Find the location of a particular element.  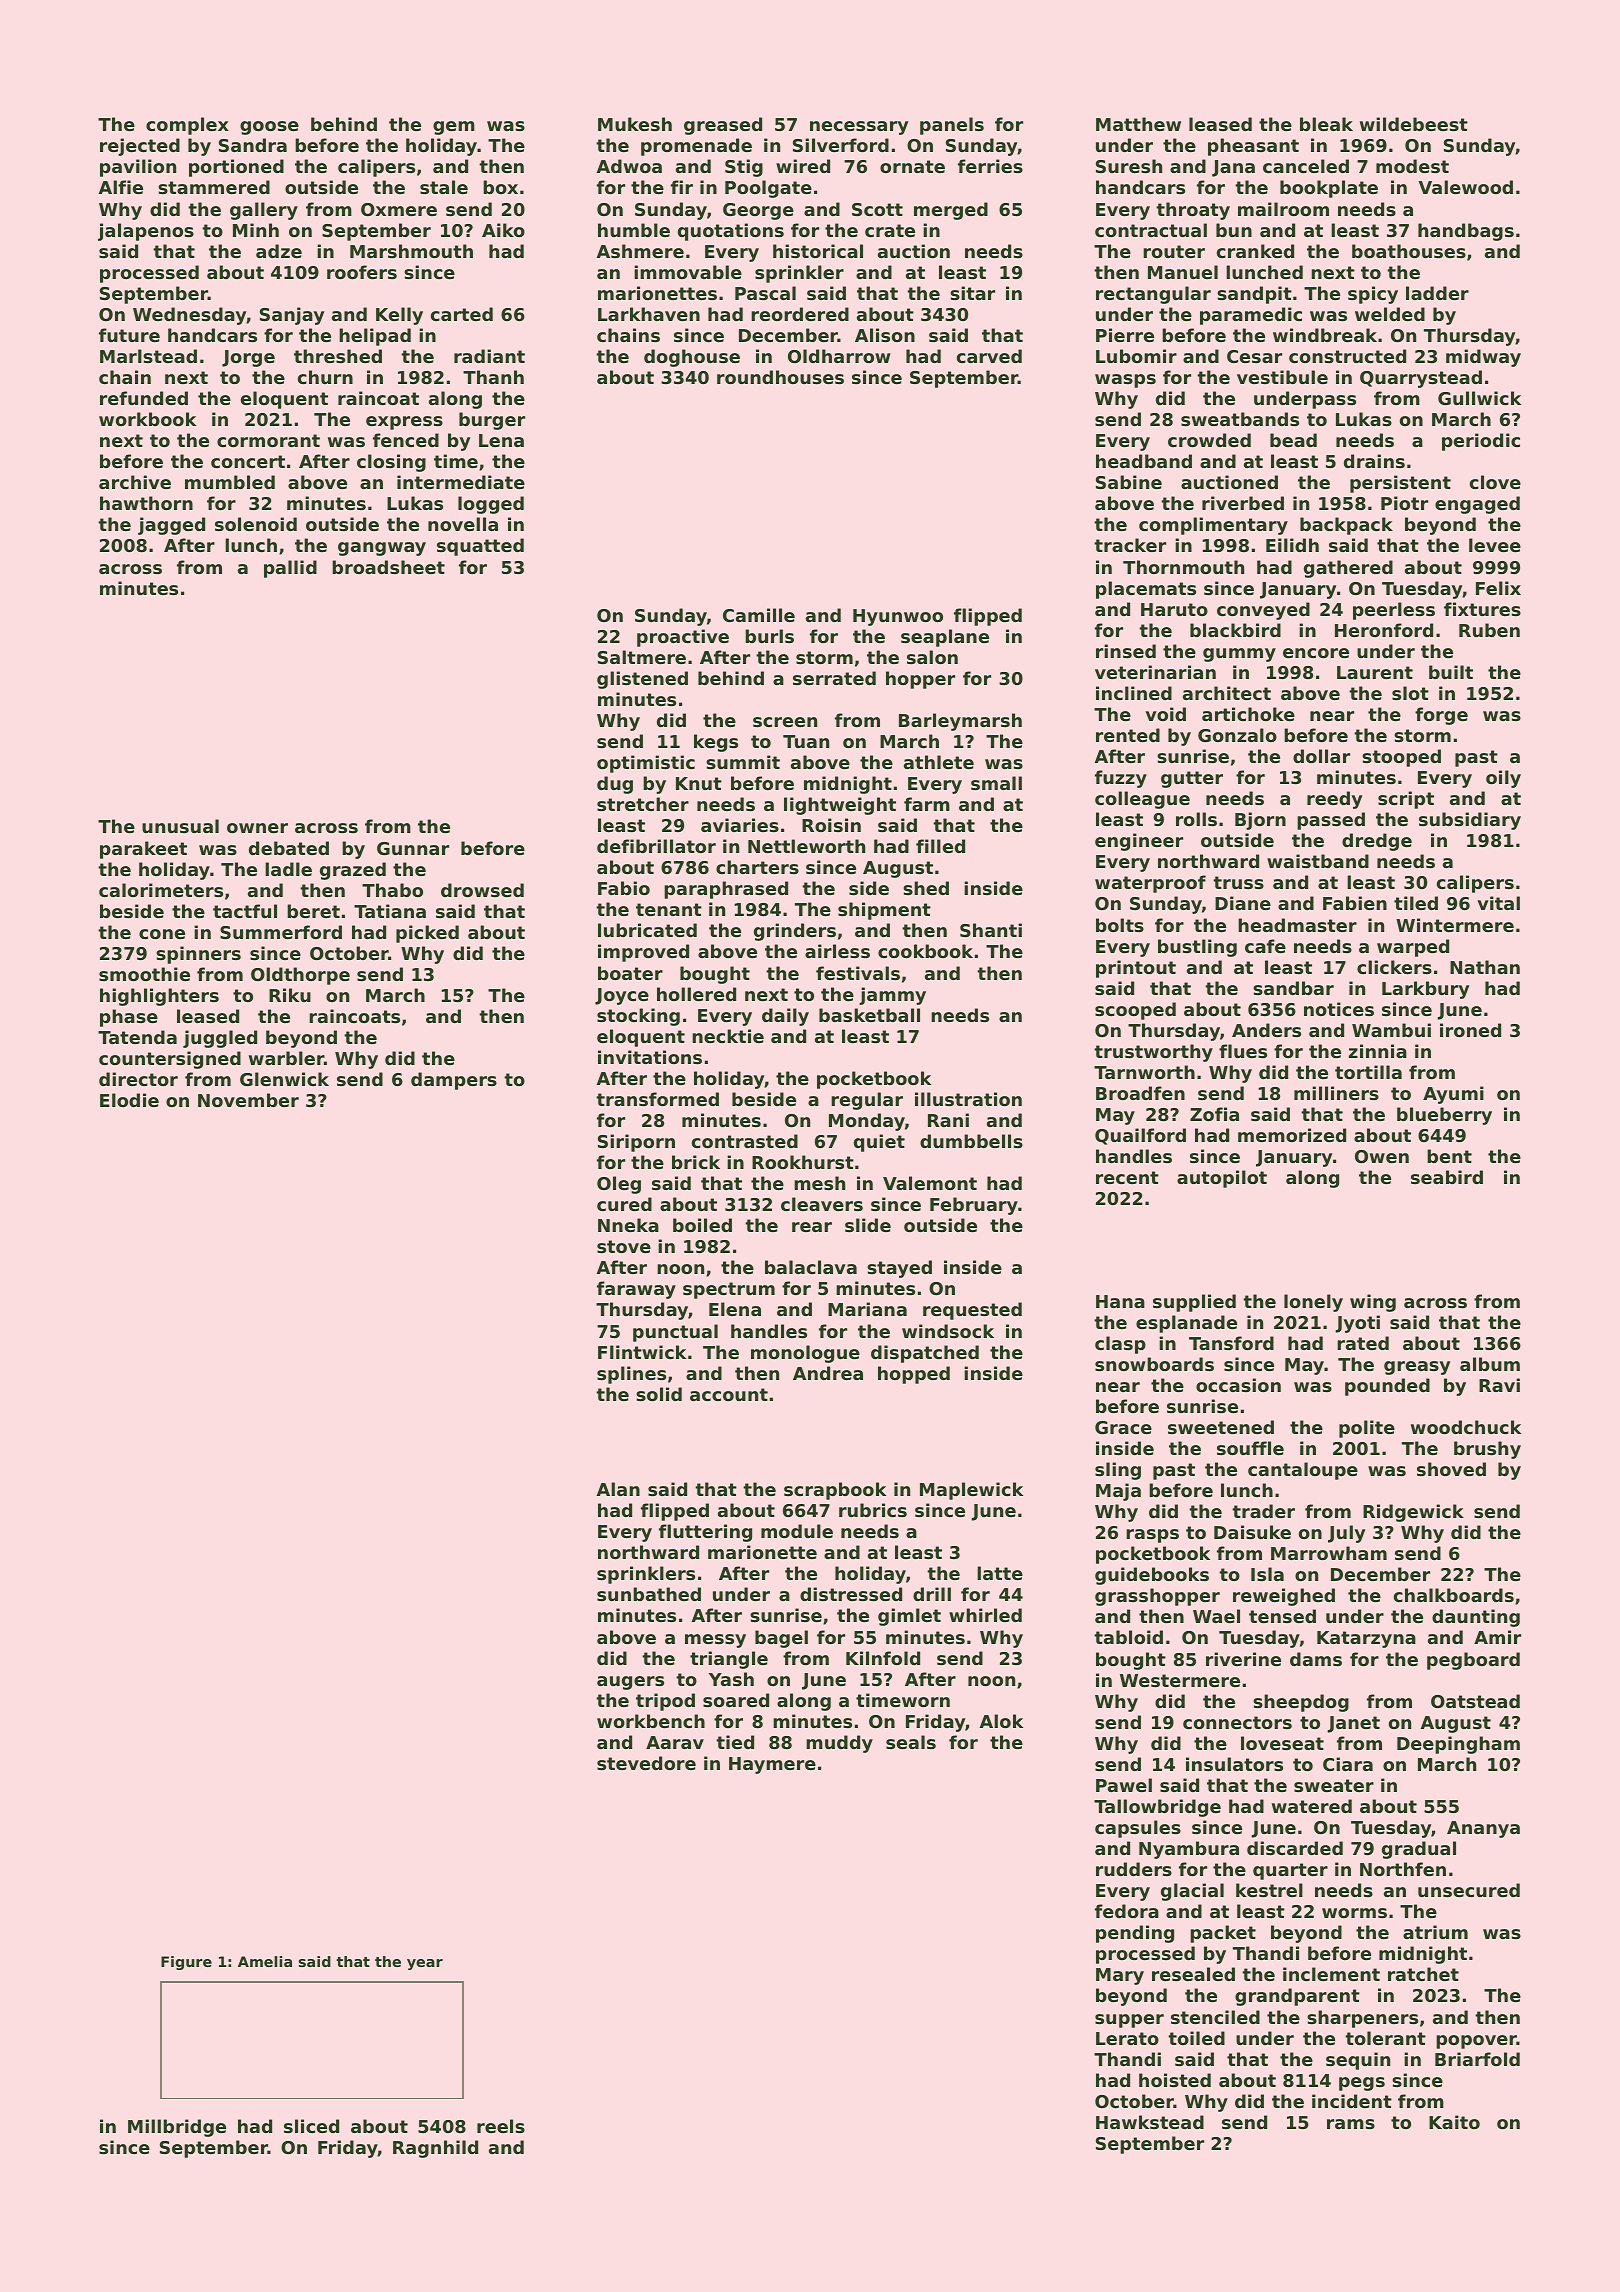

kegs is located at coordinates (716, 743).
